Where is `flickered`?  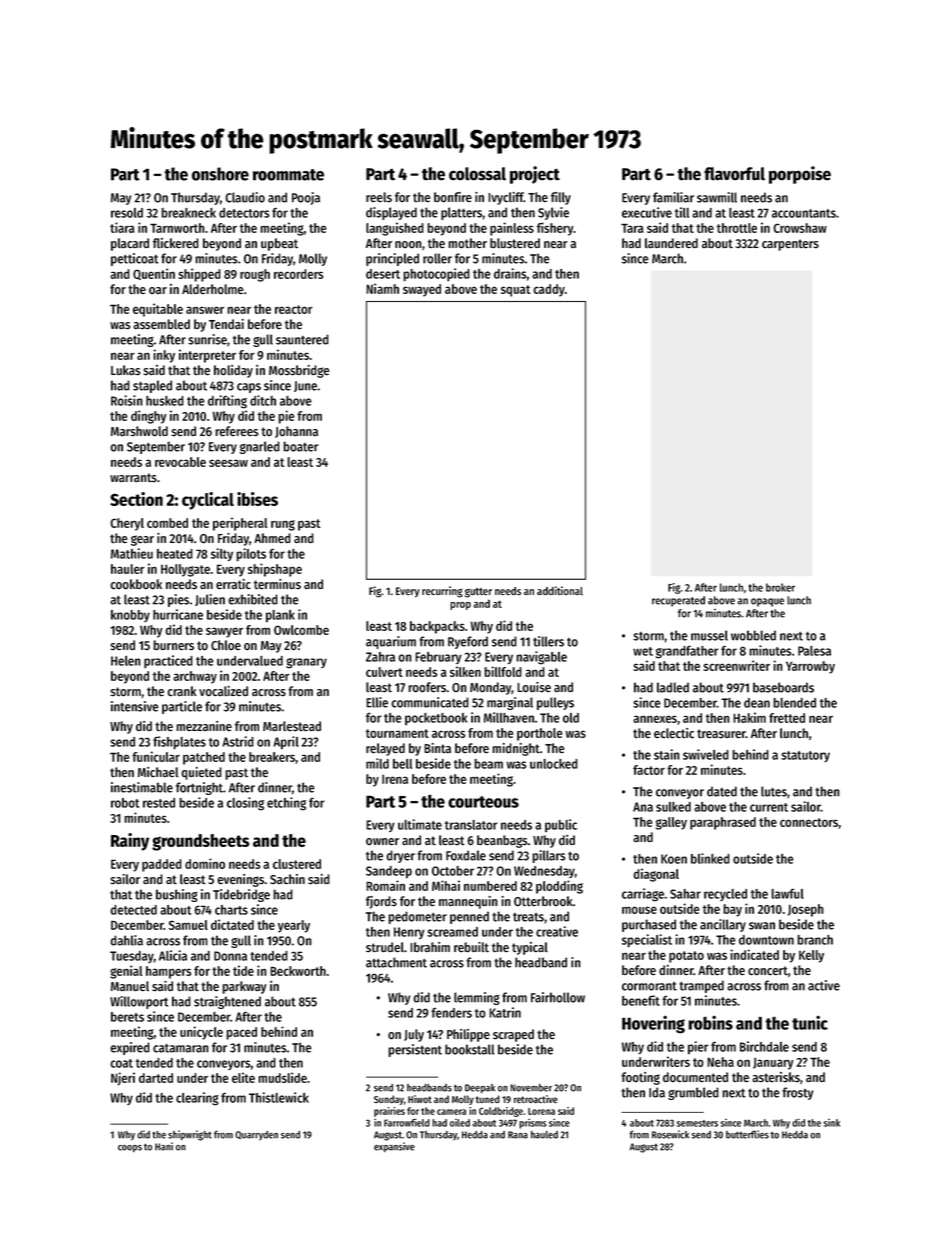 flickered is located at coordinates (176, 243).
